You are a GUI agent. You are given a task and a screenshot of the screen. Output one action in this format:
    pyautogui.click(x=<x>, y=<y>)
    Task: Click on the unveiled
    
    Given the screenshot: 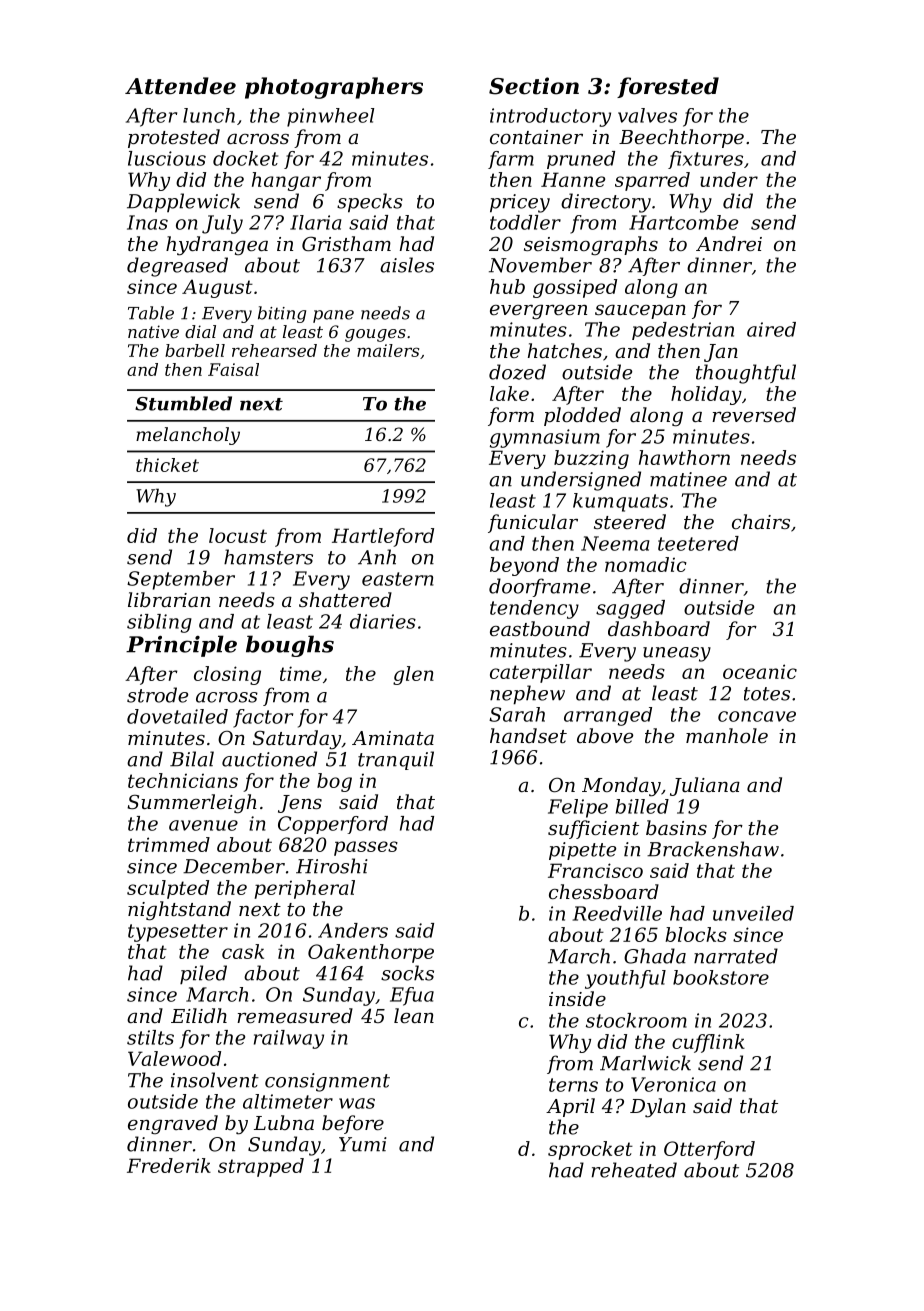 What is the action you would take?
    pyautogui.click(x=753, y=913)
